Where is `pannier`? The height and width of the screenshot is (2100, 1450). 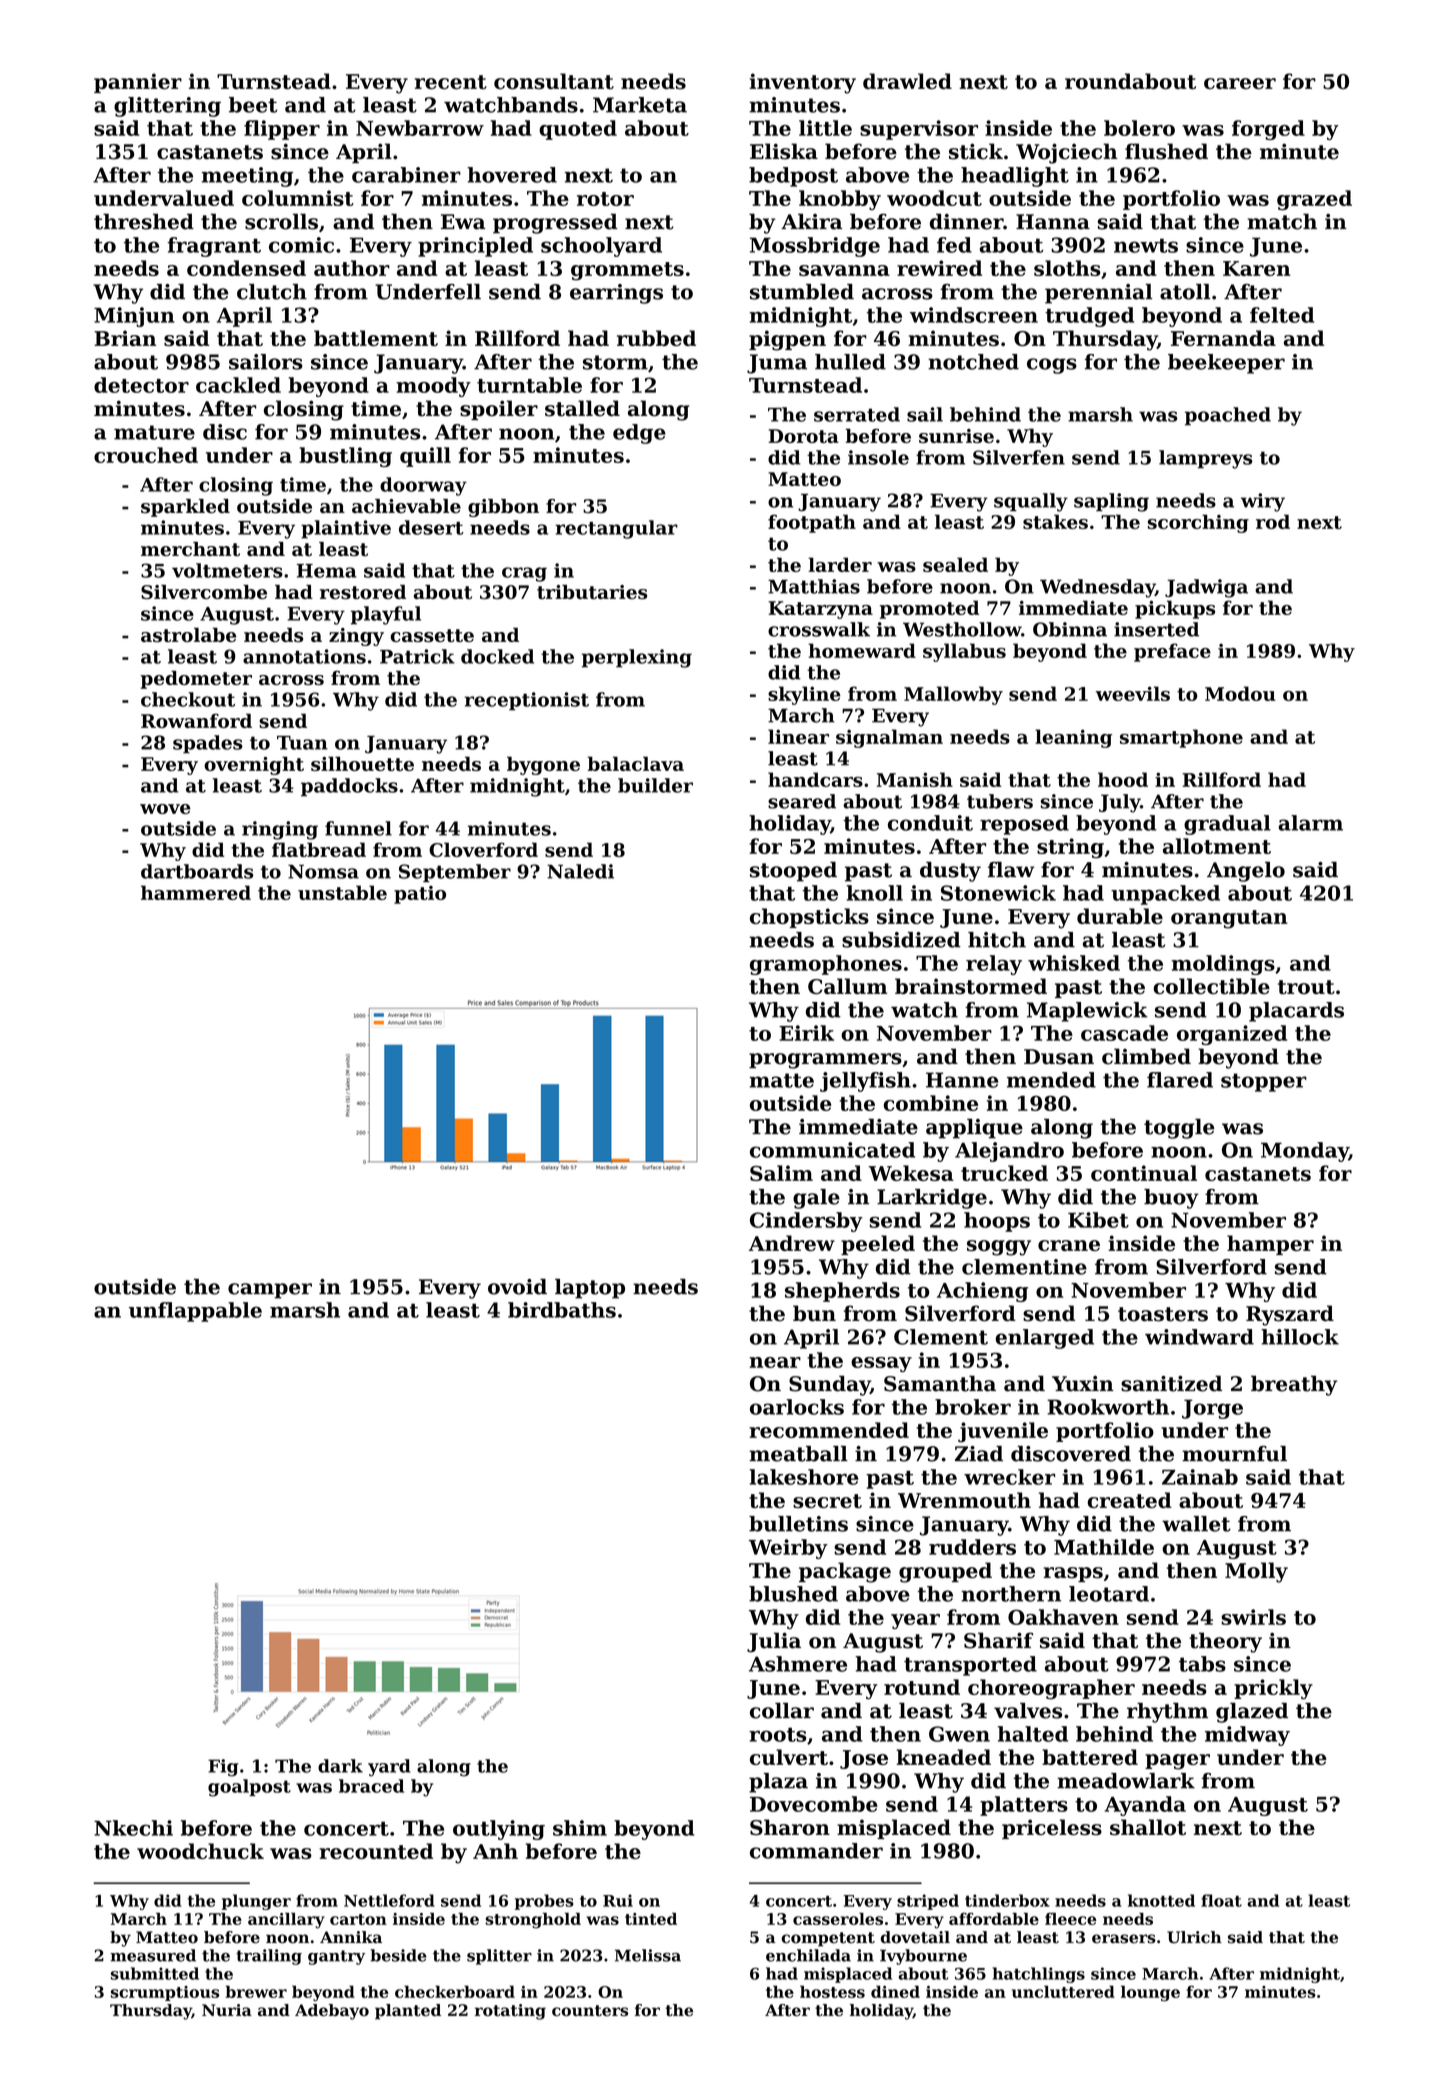
pannier is located at coordinates (138, 83).
